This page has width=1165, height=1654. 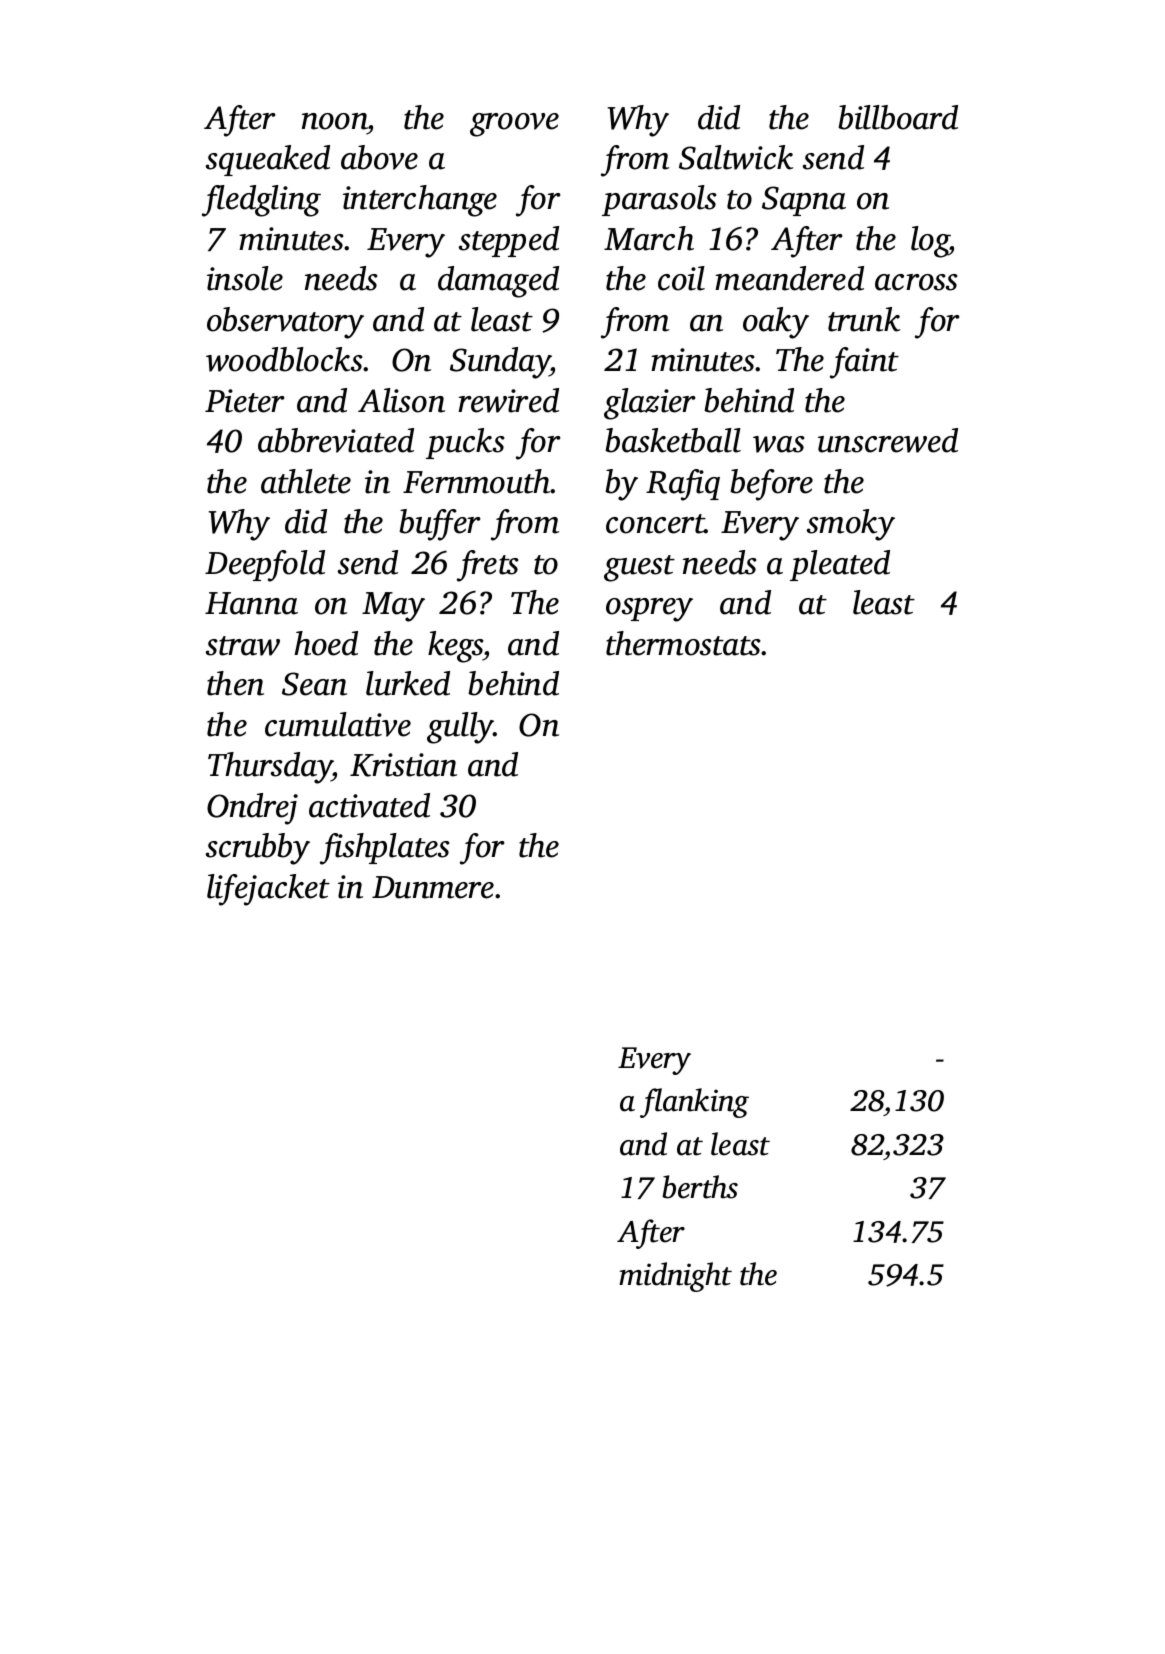 I want to click on noon, so click(x=335, y=121).
